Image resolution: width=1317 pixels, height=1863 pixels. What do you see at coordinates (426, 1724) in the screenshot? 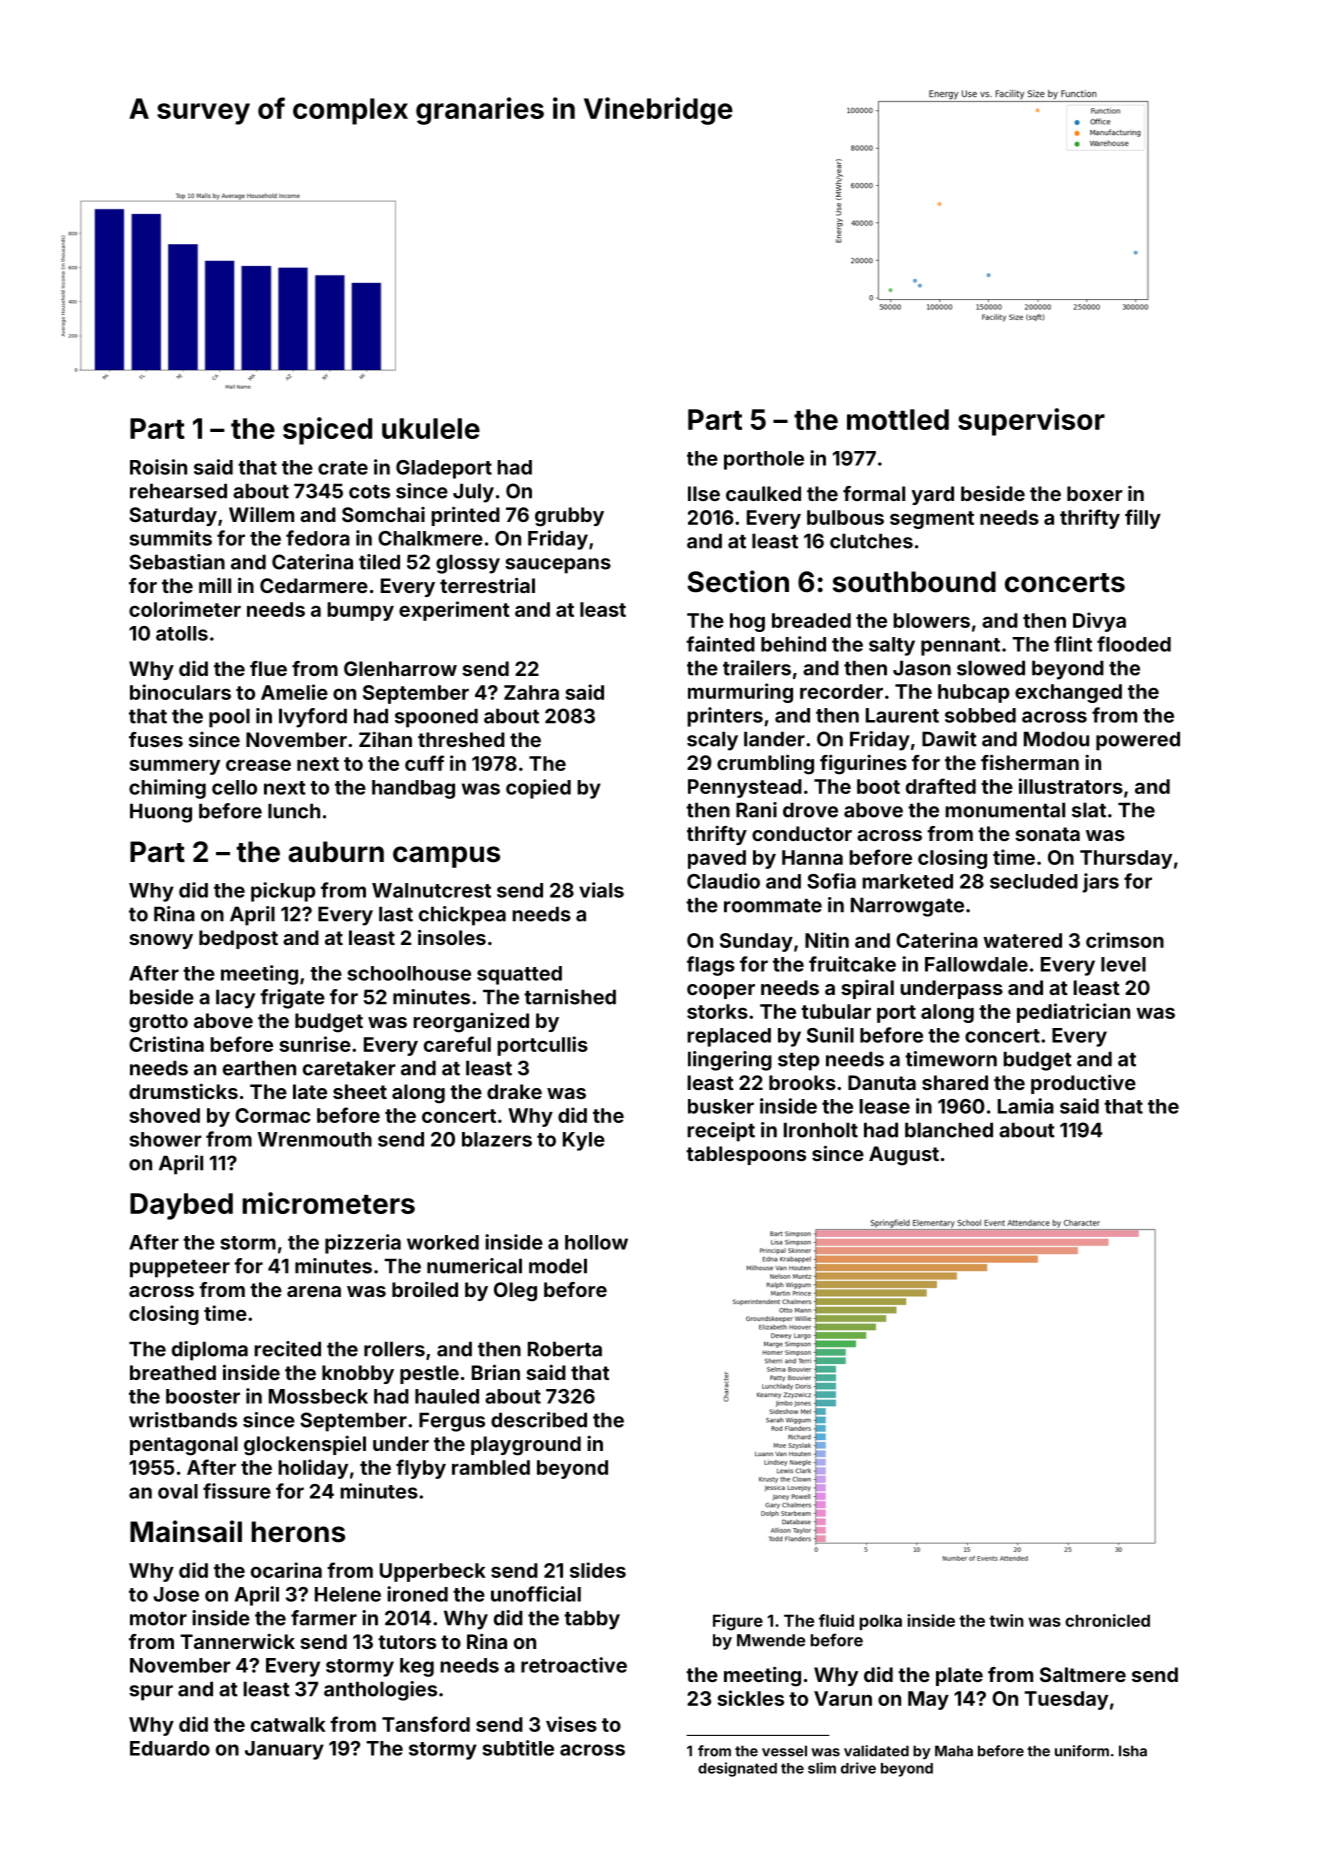
I see `Tansford` at bounding box center [426, 1724].
